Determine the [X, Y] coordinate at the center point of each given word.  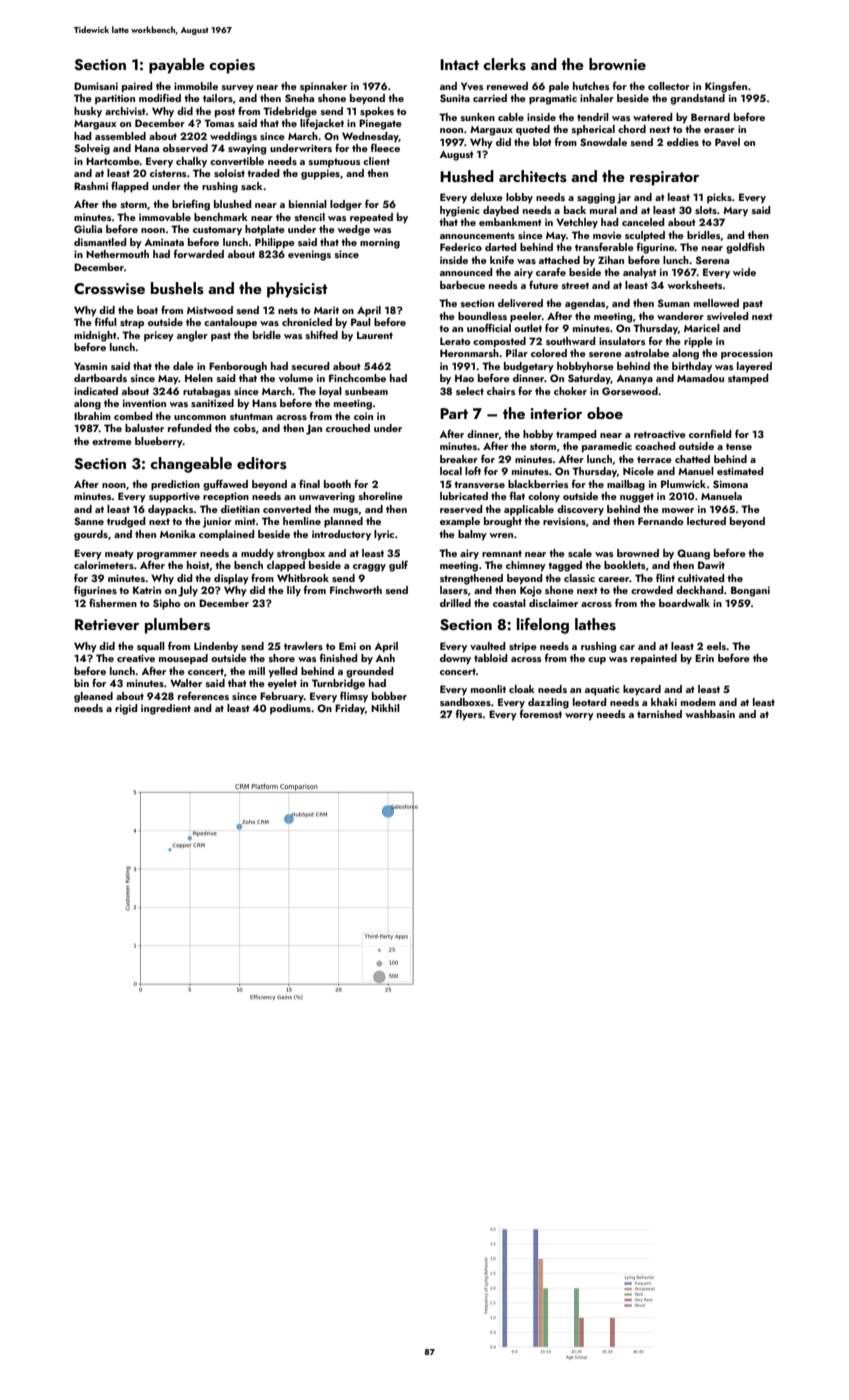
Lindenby [216, 647]
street [575, 285]
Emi [347, 646]
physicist [297, 290]
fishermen [113, 603]
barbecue [462, 285]
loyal [330, 392]
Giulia [88, 229]
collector [669, 86]
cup [597, 661]
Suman [674, 303]
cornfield [710, 434]
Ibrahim [92, 416]
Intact [459, 64]
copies [232, 66]
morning [380, 243]
